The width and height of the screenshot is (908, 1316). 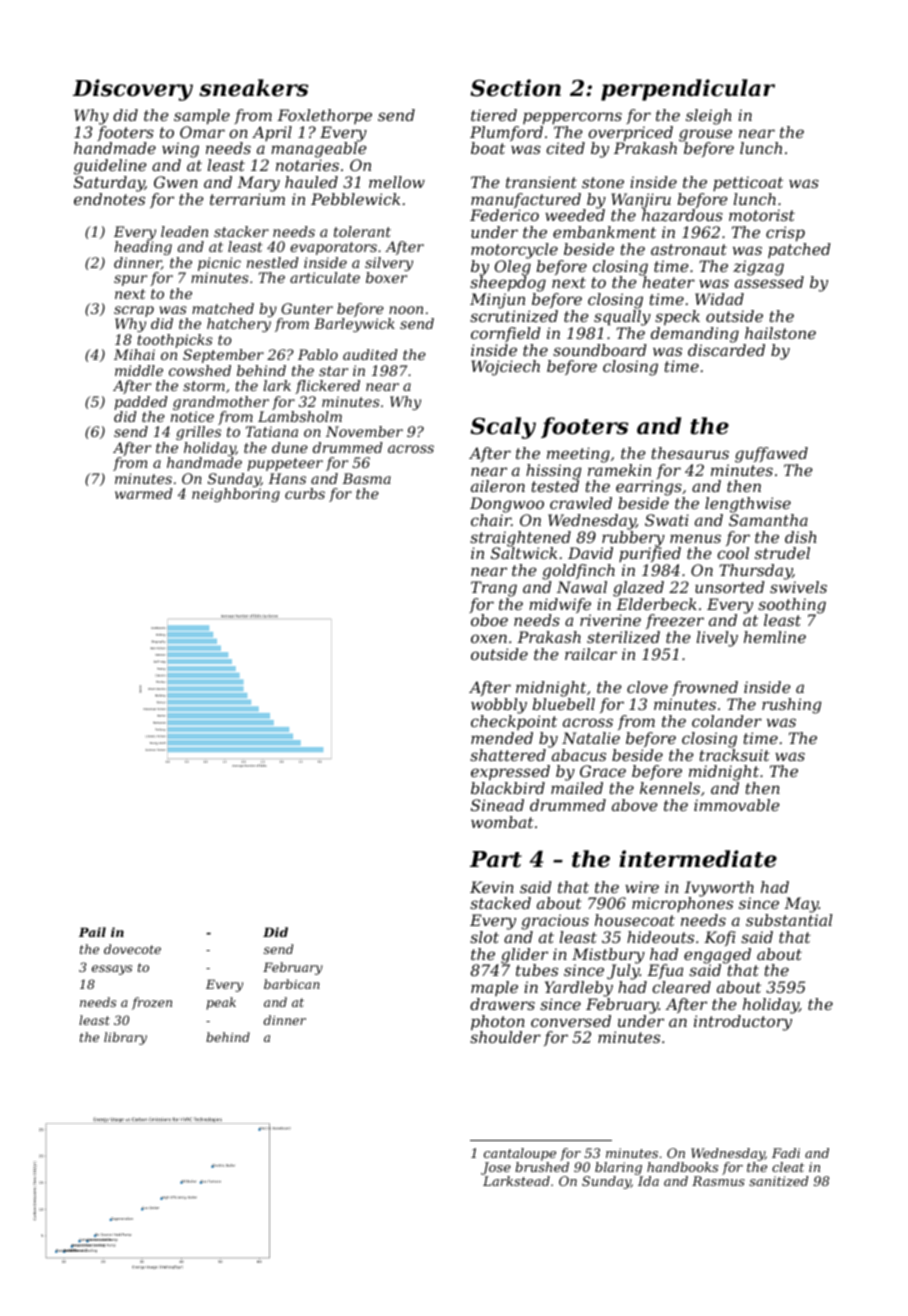 What do you see at coordinates (133, 90) in the screenshot?
I see `Discovery` at bounding box center [133, 90].
